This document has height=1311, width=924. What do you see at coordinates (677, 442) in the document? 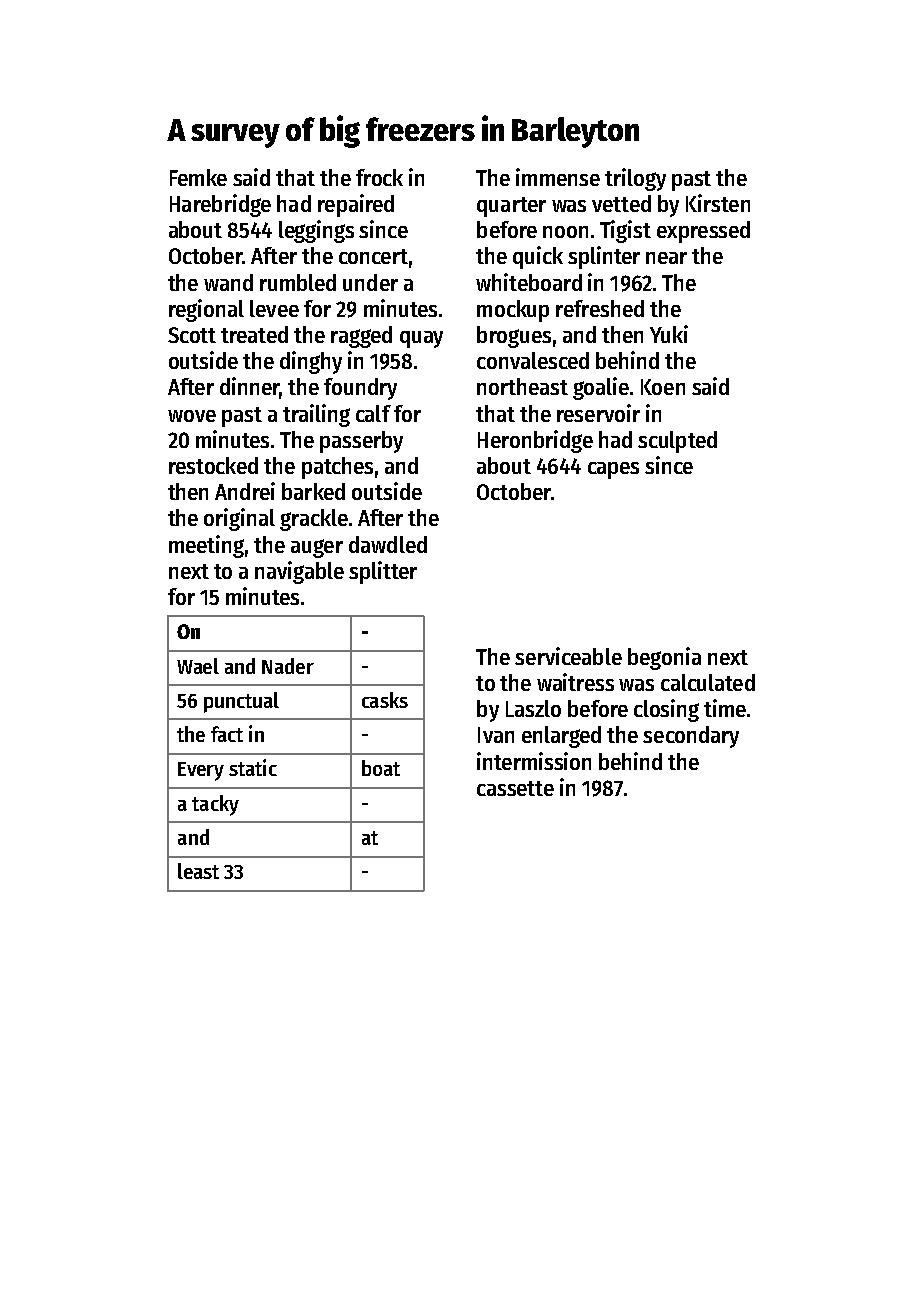
I see `sculpted` at bounding box center [677, 442].
